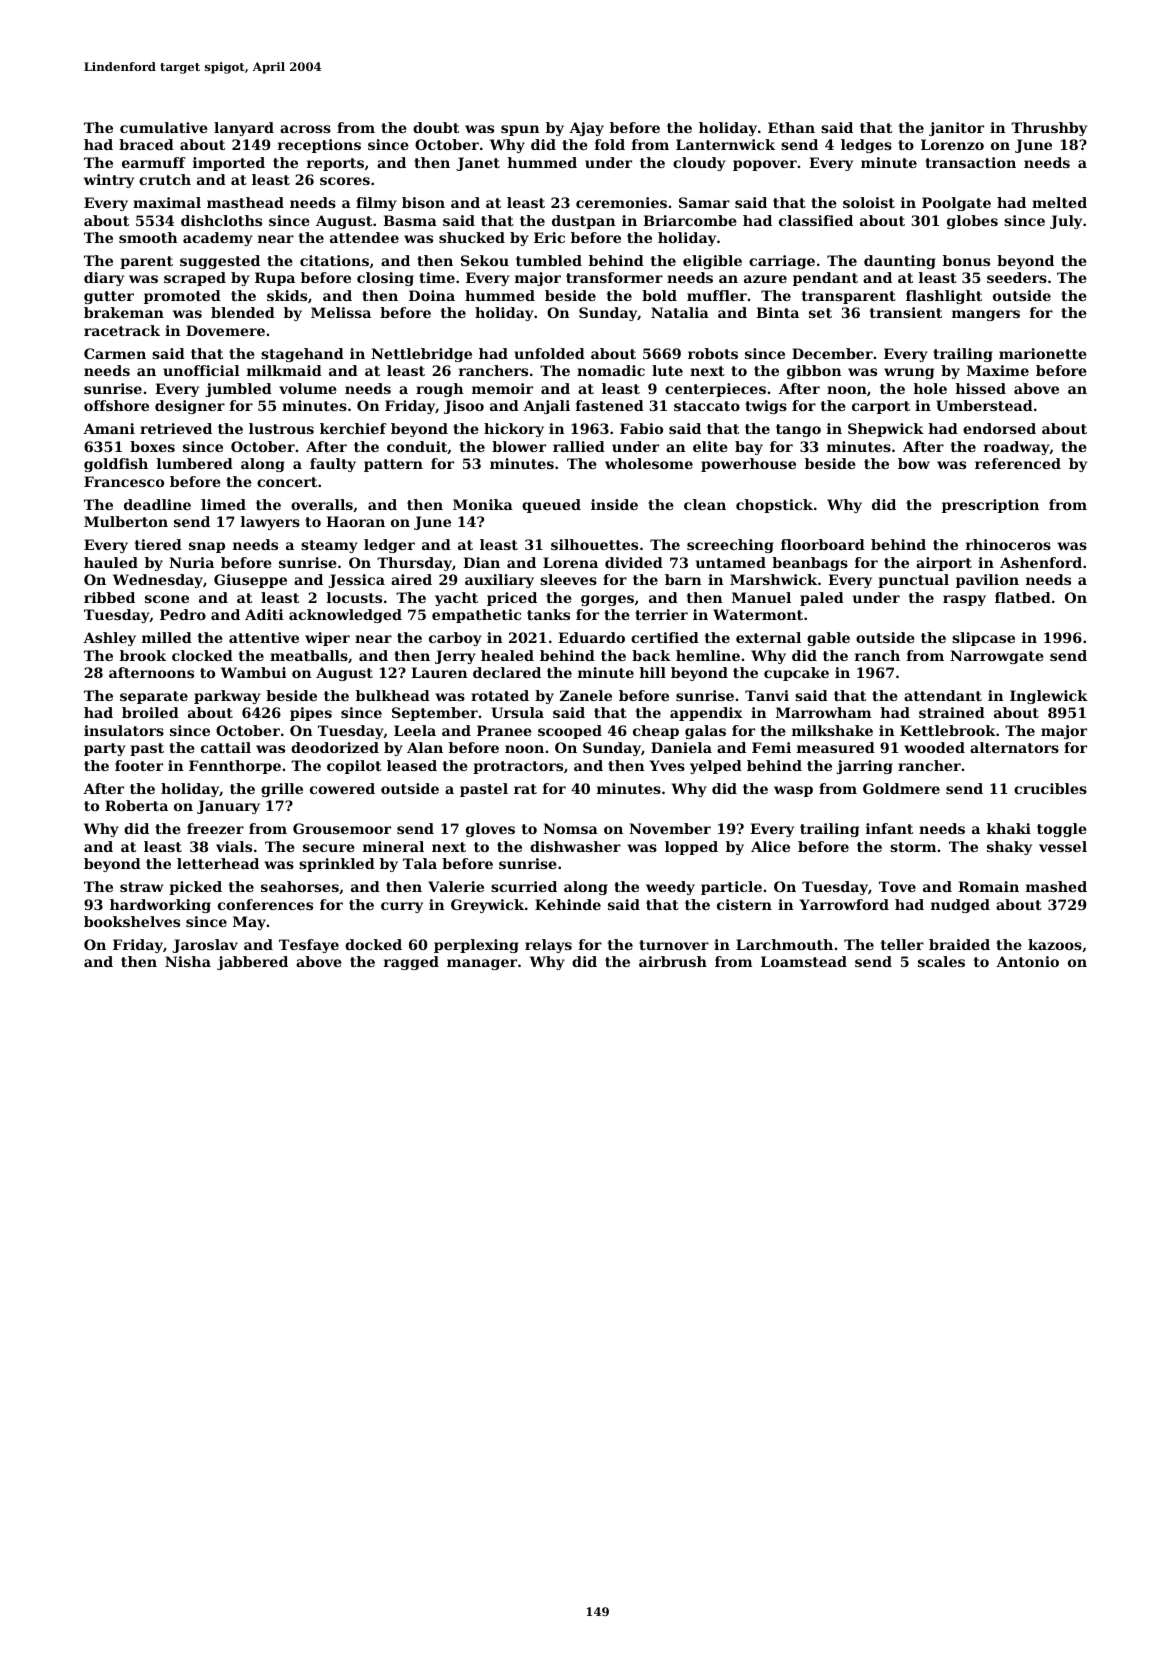 The image size is (1171, 1656). I want to click on sprinkled, so click(337, 865).
